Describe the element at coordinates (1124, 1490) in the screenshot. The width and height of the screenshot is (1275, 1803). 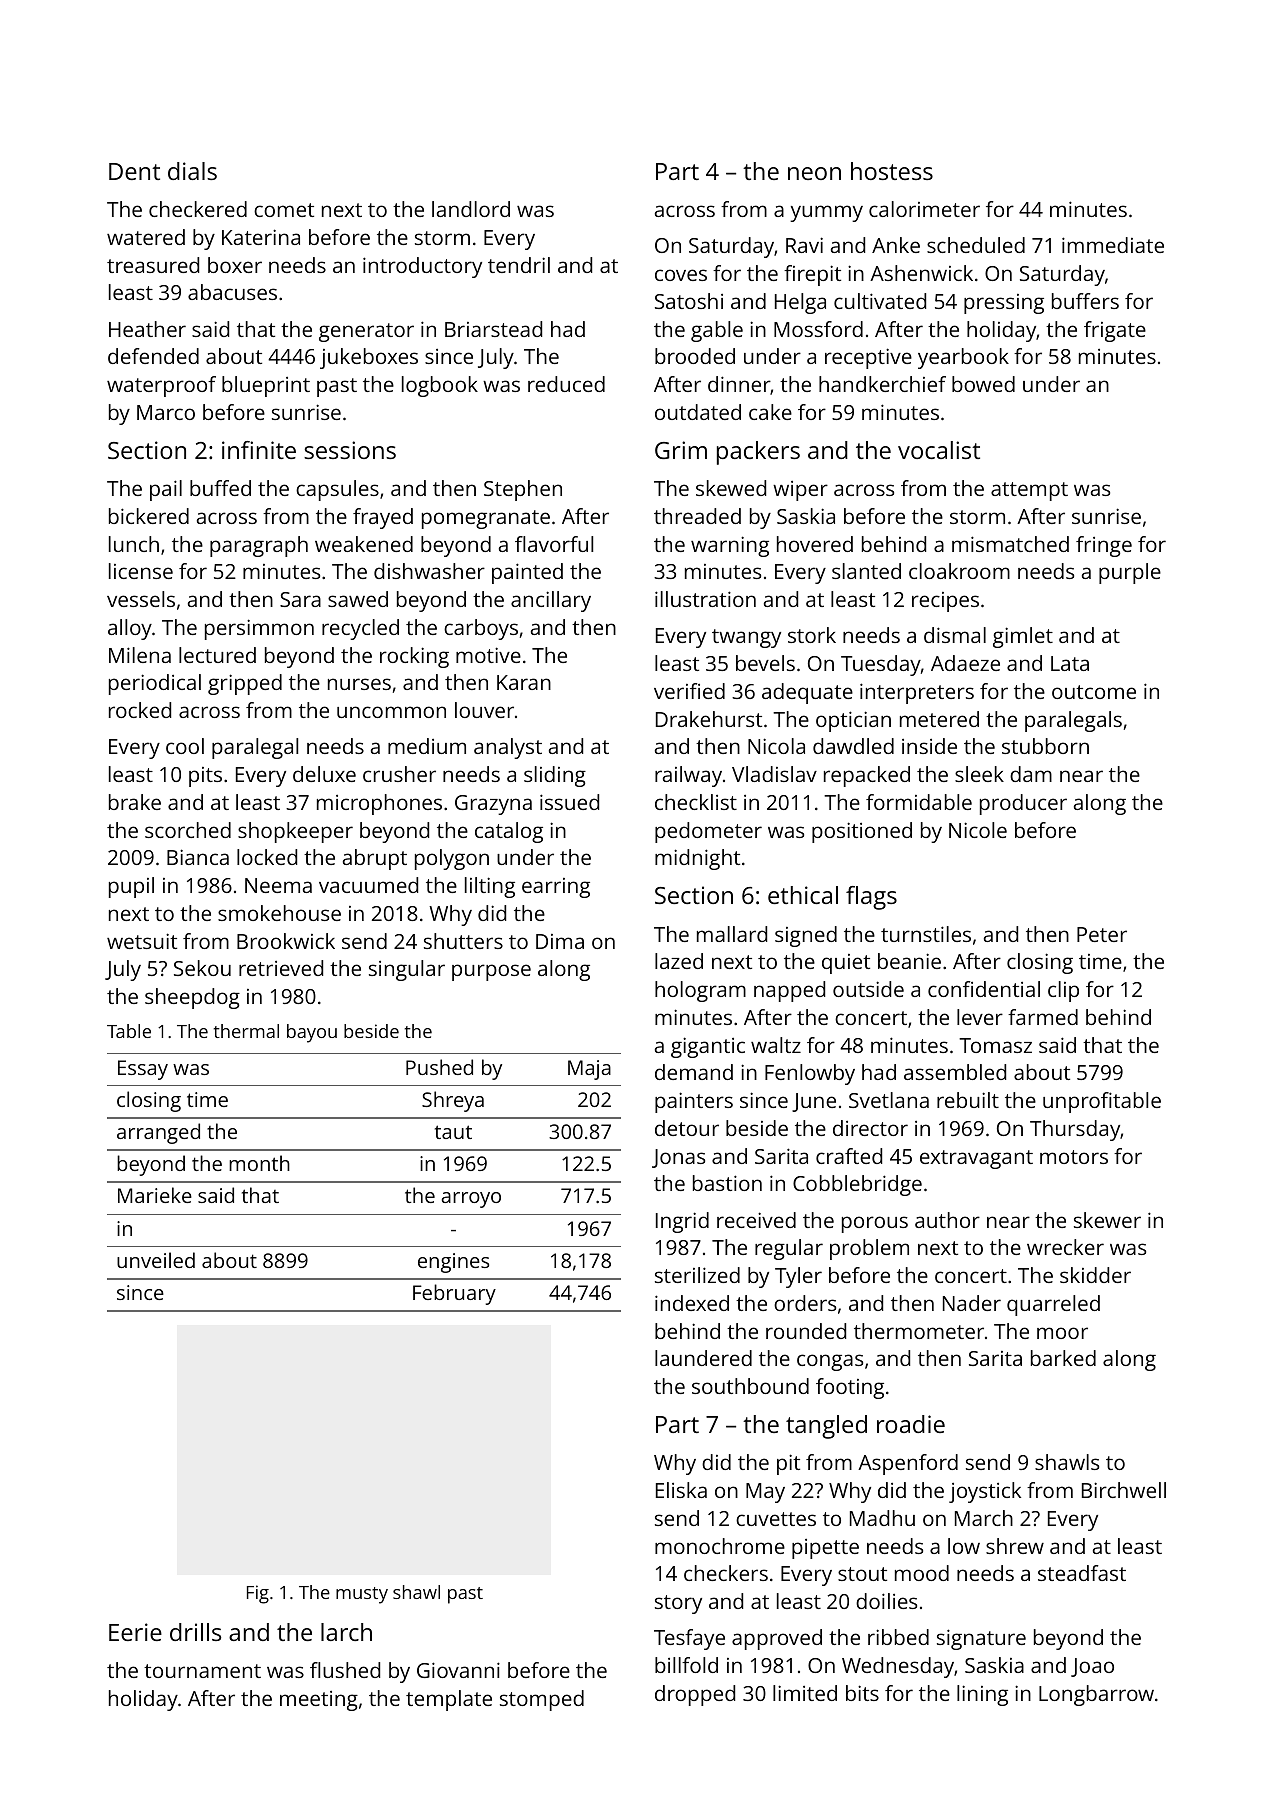
I see `Birchwell` at that location.
